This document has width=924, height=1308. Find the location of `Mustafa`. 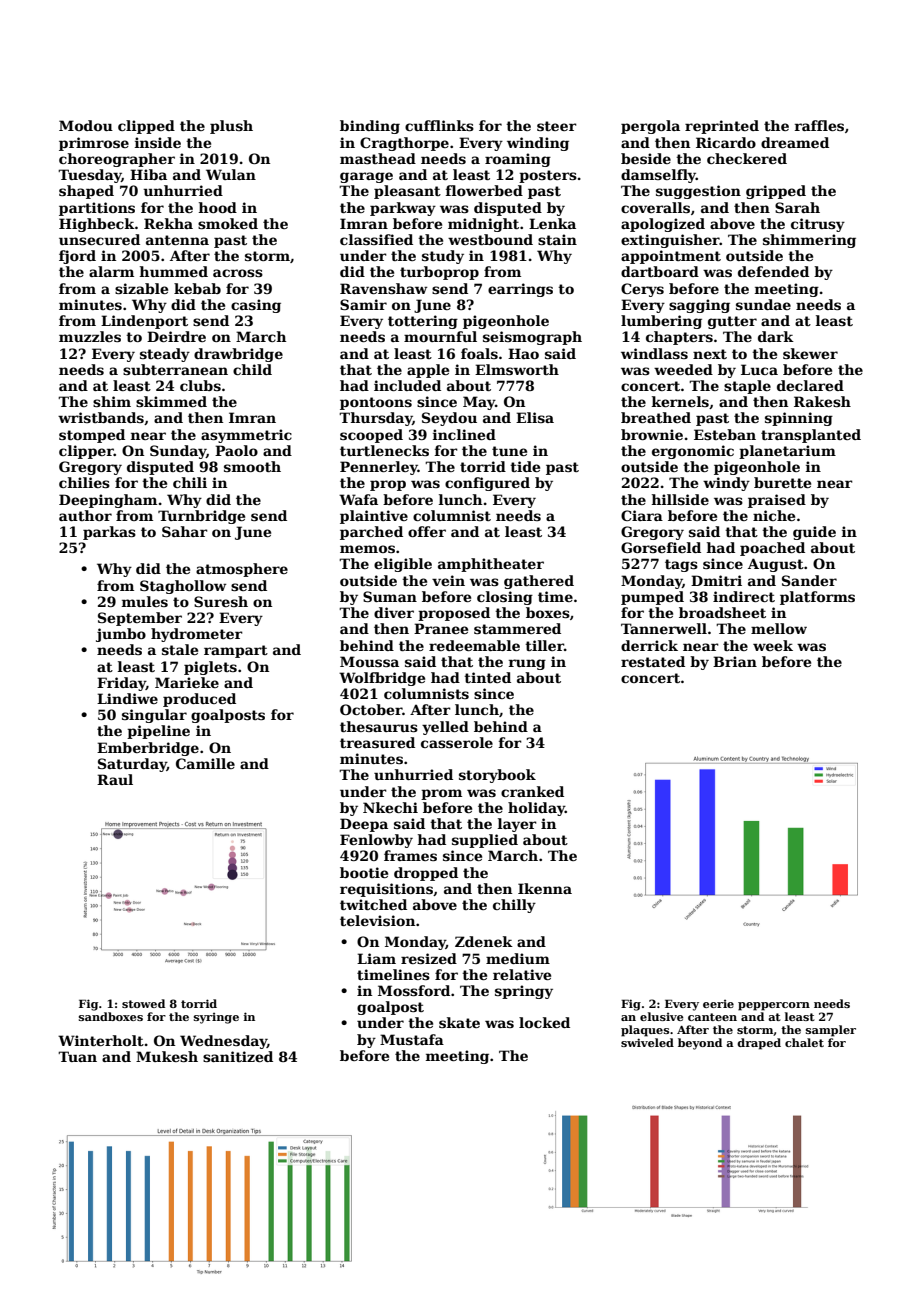

Mustafa is located at coordinates (412, 1039).
